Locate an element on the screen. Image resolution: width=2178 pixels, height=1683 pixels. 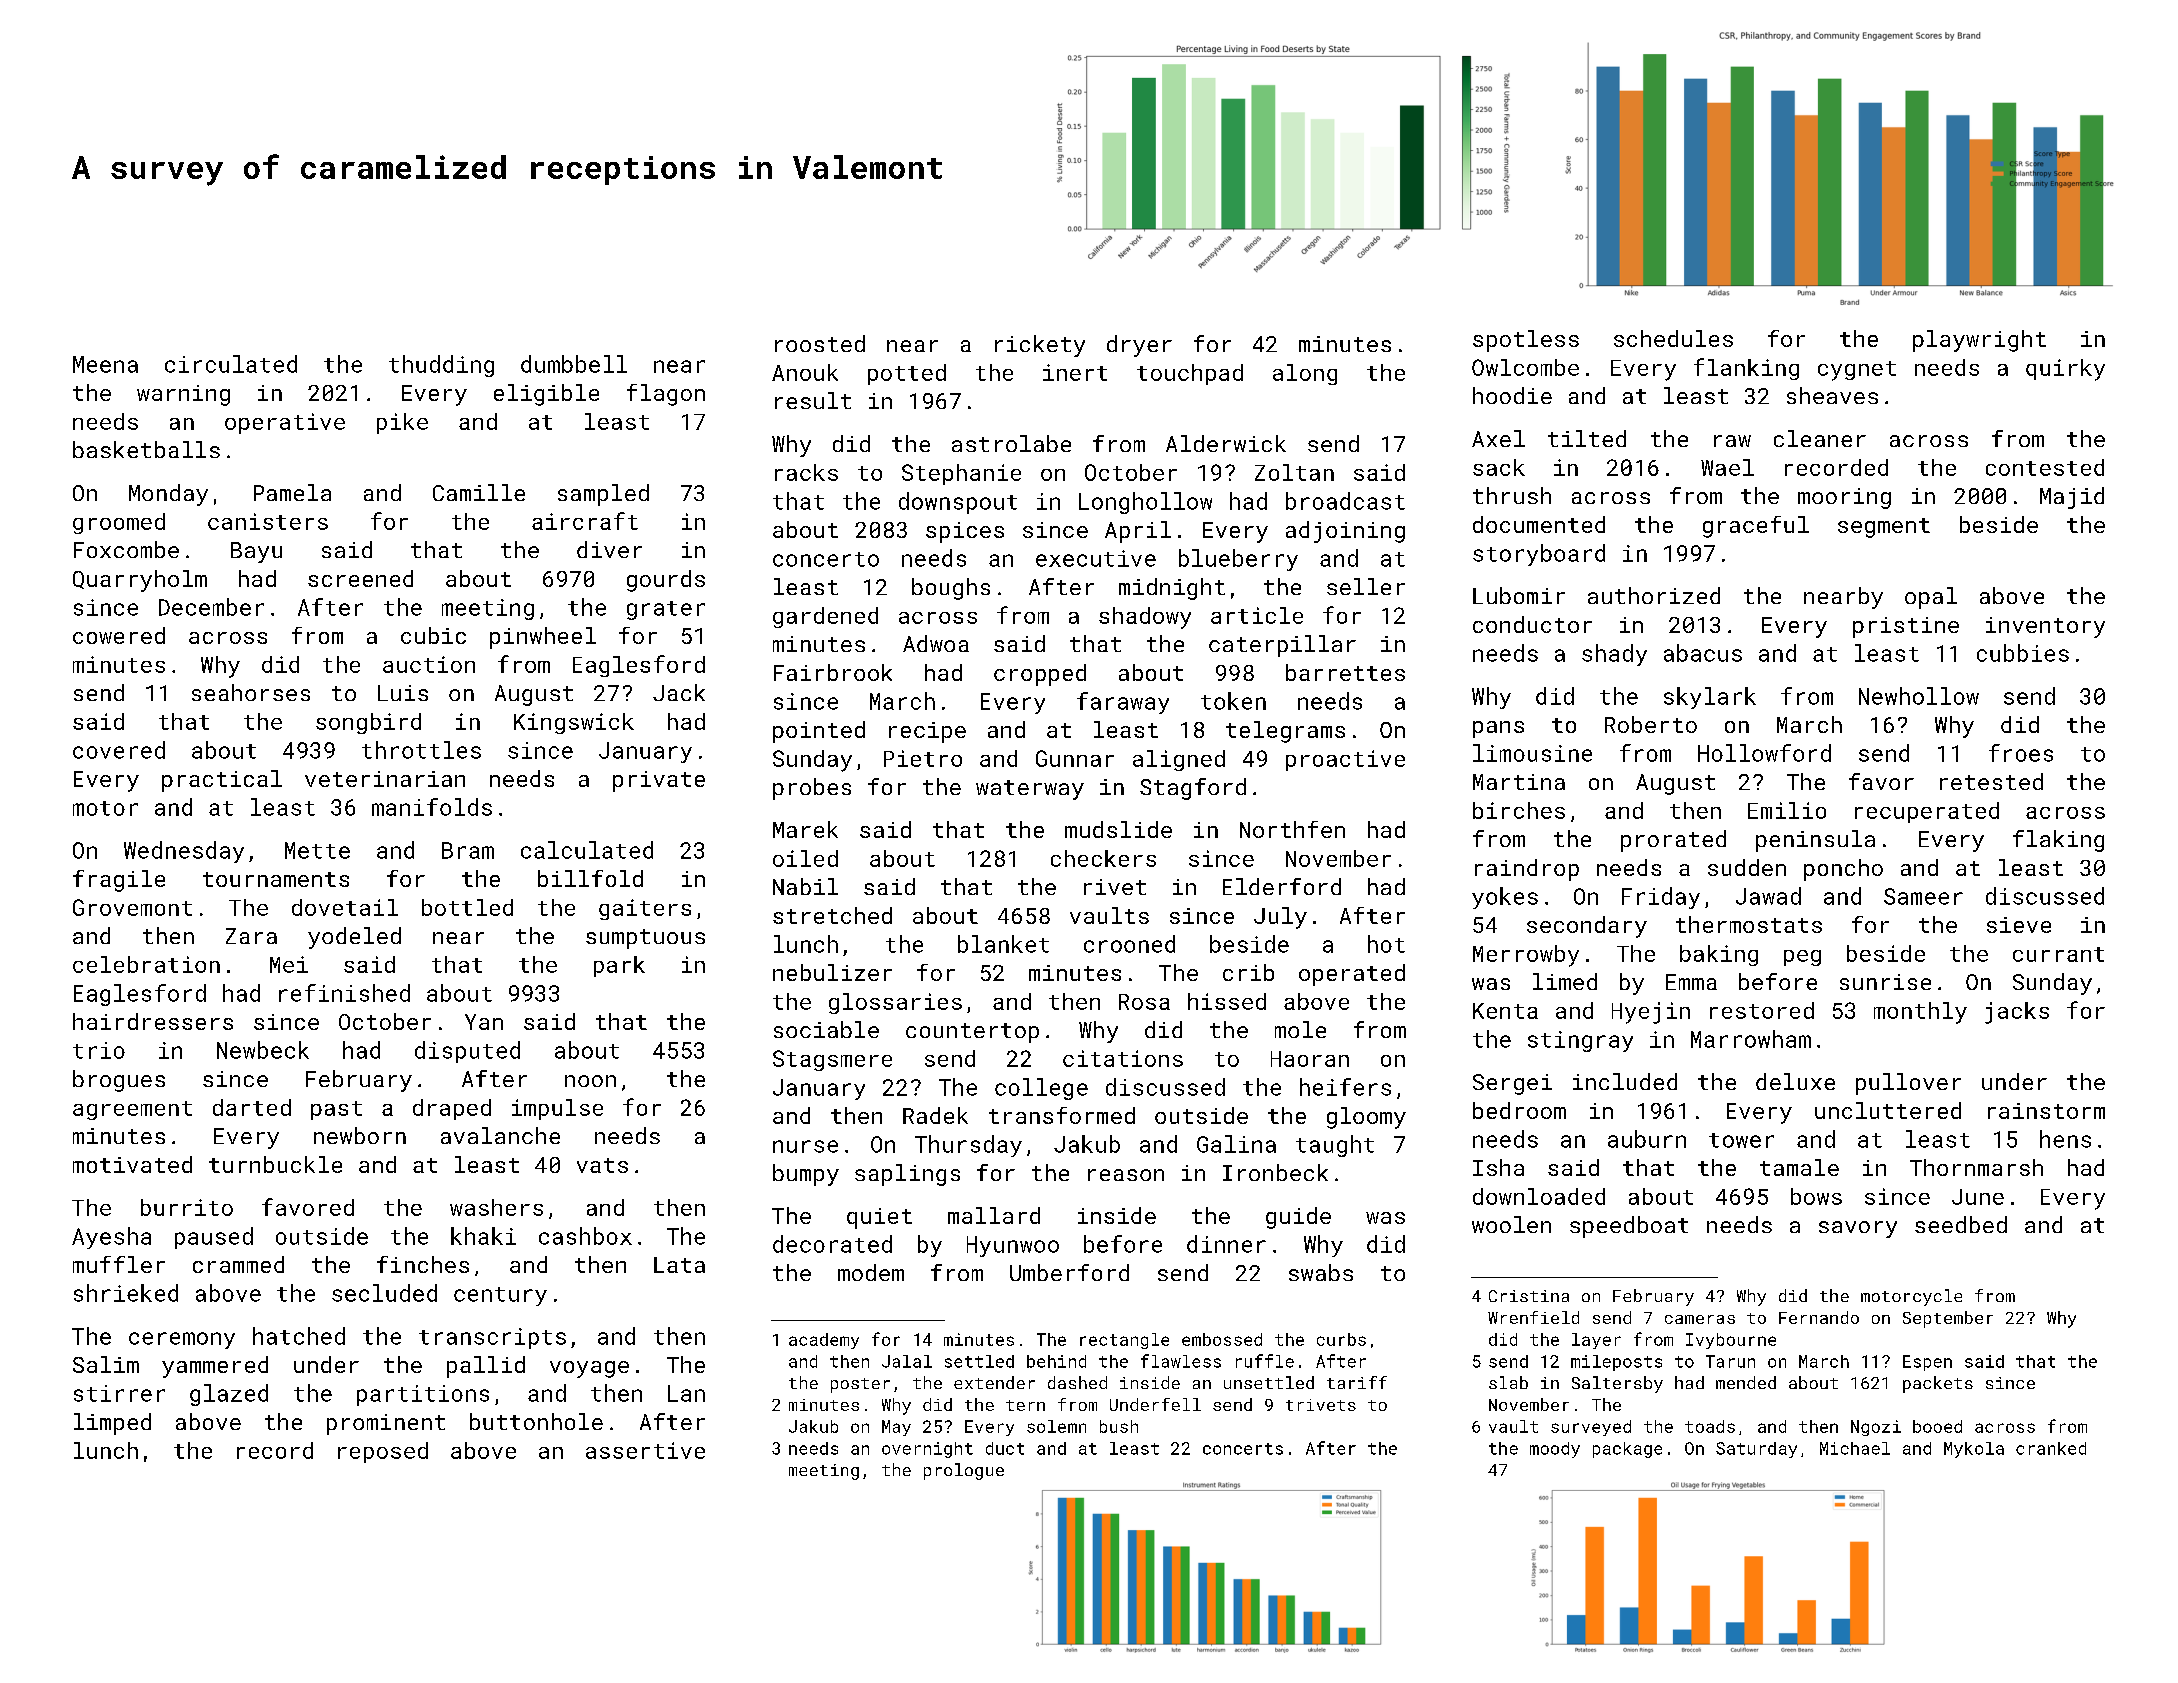
throttles is located at coordinates (421, 750).
